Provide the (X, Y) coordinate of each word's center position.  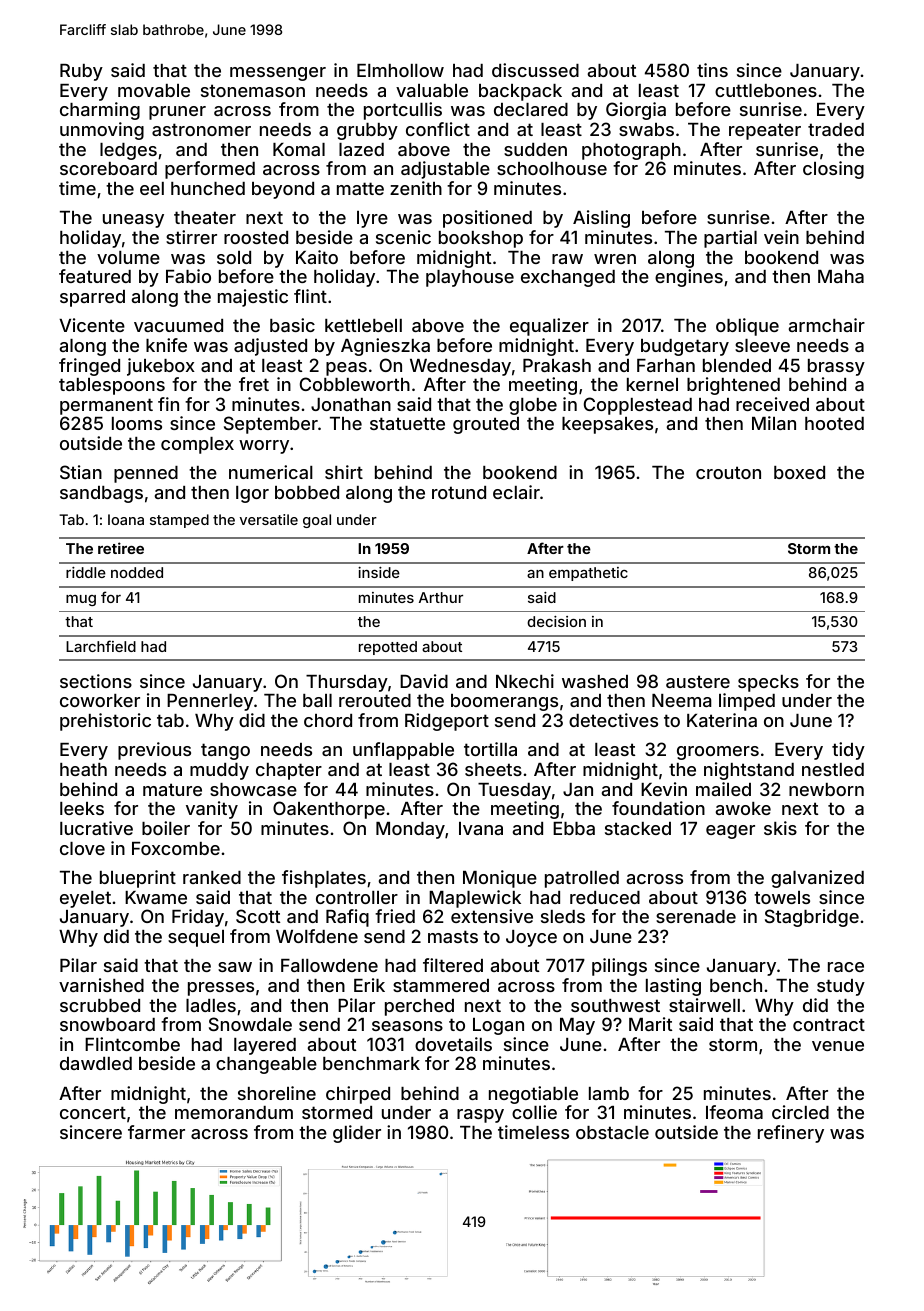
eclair (516, 492)
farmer (156, 1132)
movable (154, 90)
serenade (696, 916)
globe (533, 406)
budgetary (685, 347)
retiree (121, 548)
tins (712, 70)
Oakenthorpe (329, 810)
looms (137, 423)
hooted (834, 423)
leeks (82, 808)
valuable (432, 90)
